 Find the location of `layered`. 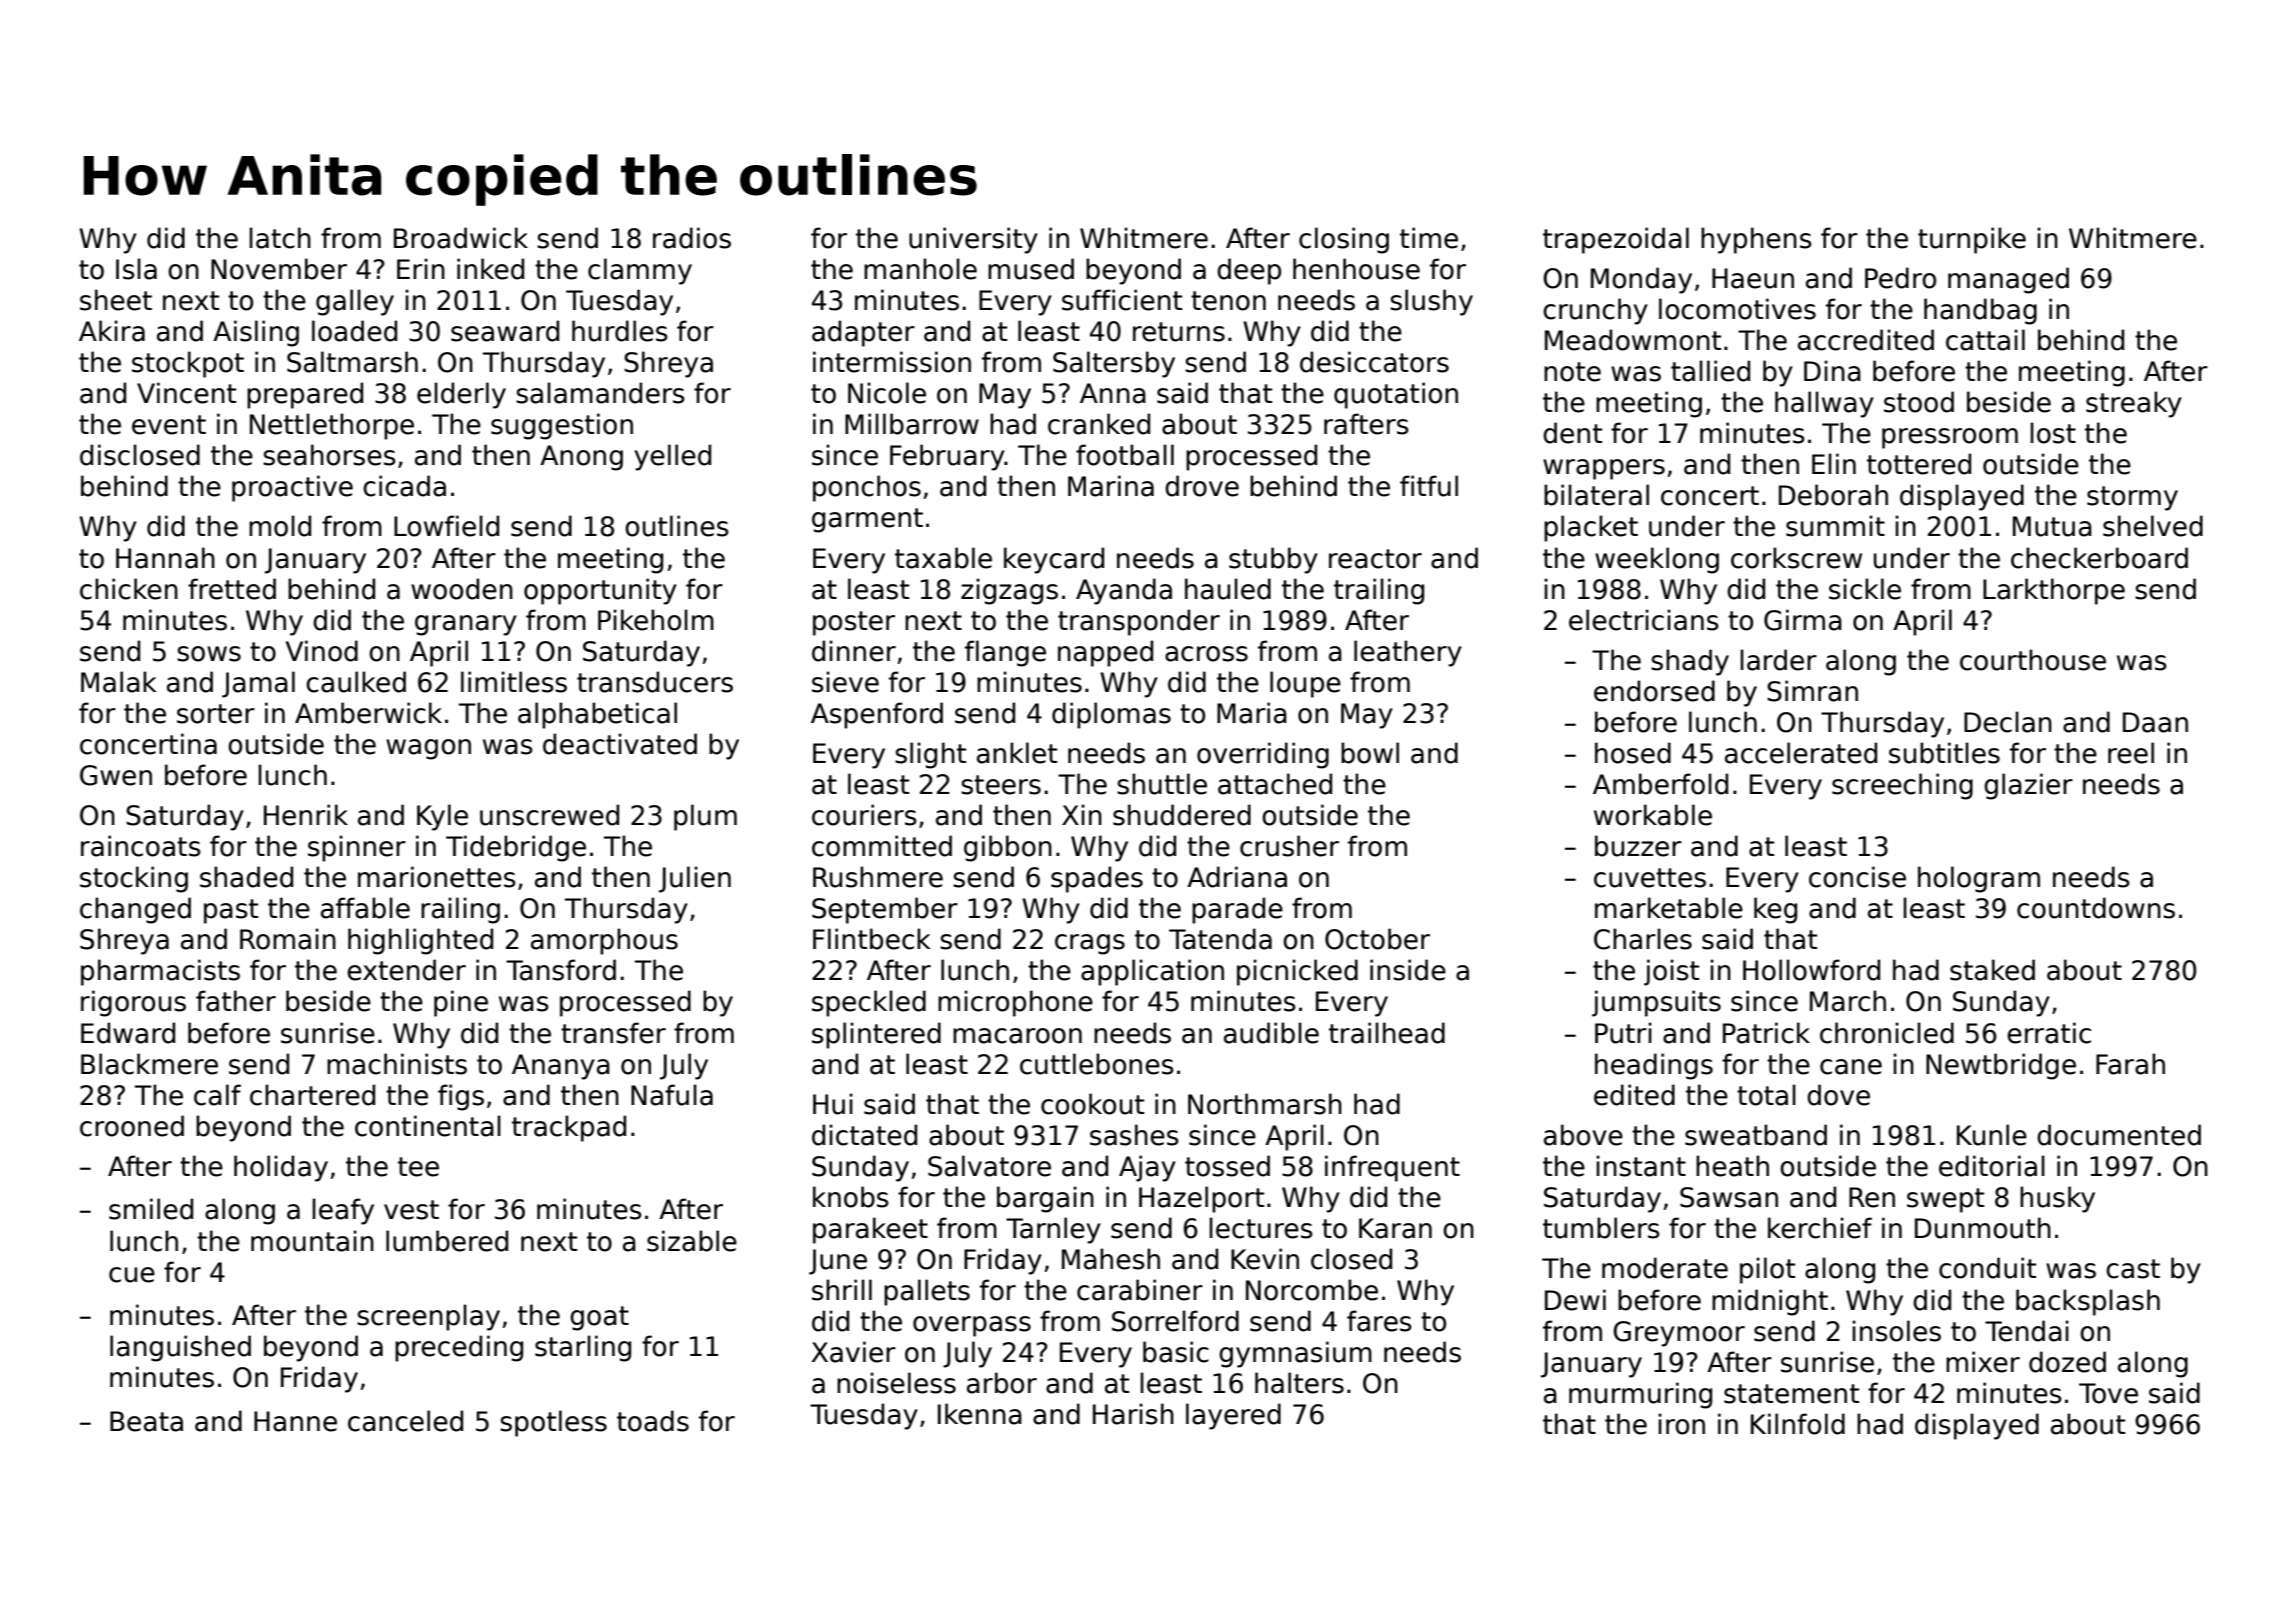

layered is located at coordinates (1233, 1416).
